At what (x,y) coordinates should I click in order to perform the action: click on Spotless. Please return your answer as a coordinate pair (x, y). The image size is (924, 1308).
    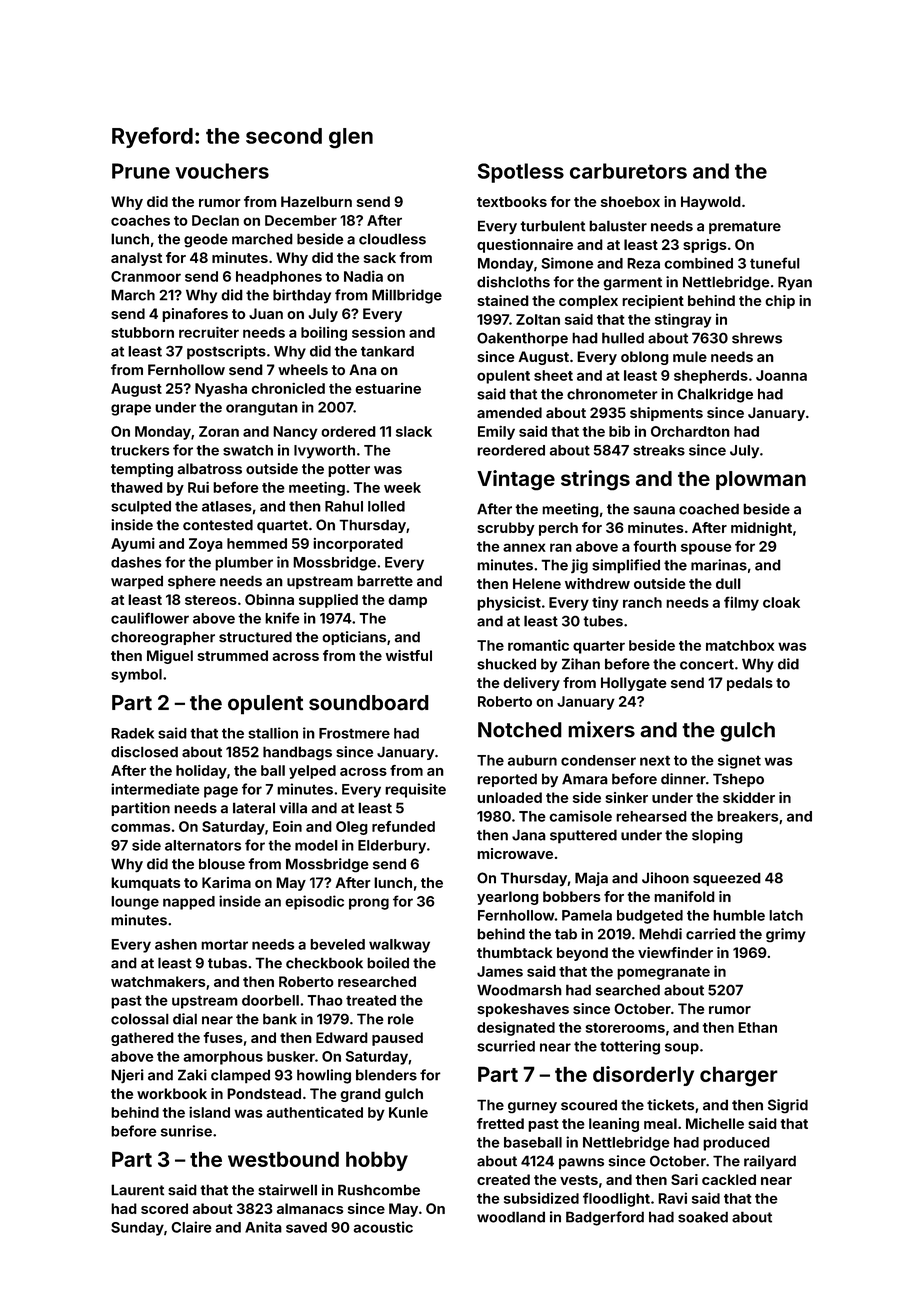
    Looking at the image, I should click on (521, 173).
